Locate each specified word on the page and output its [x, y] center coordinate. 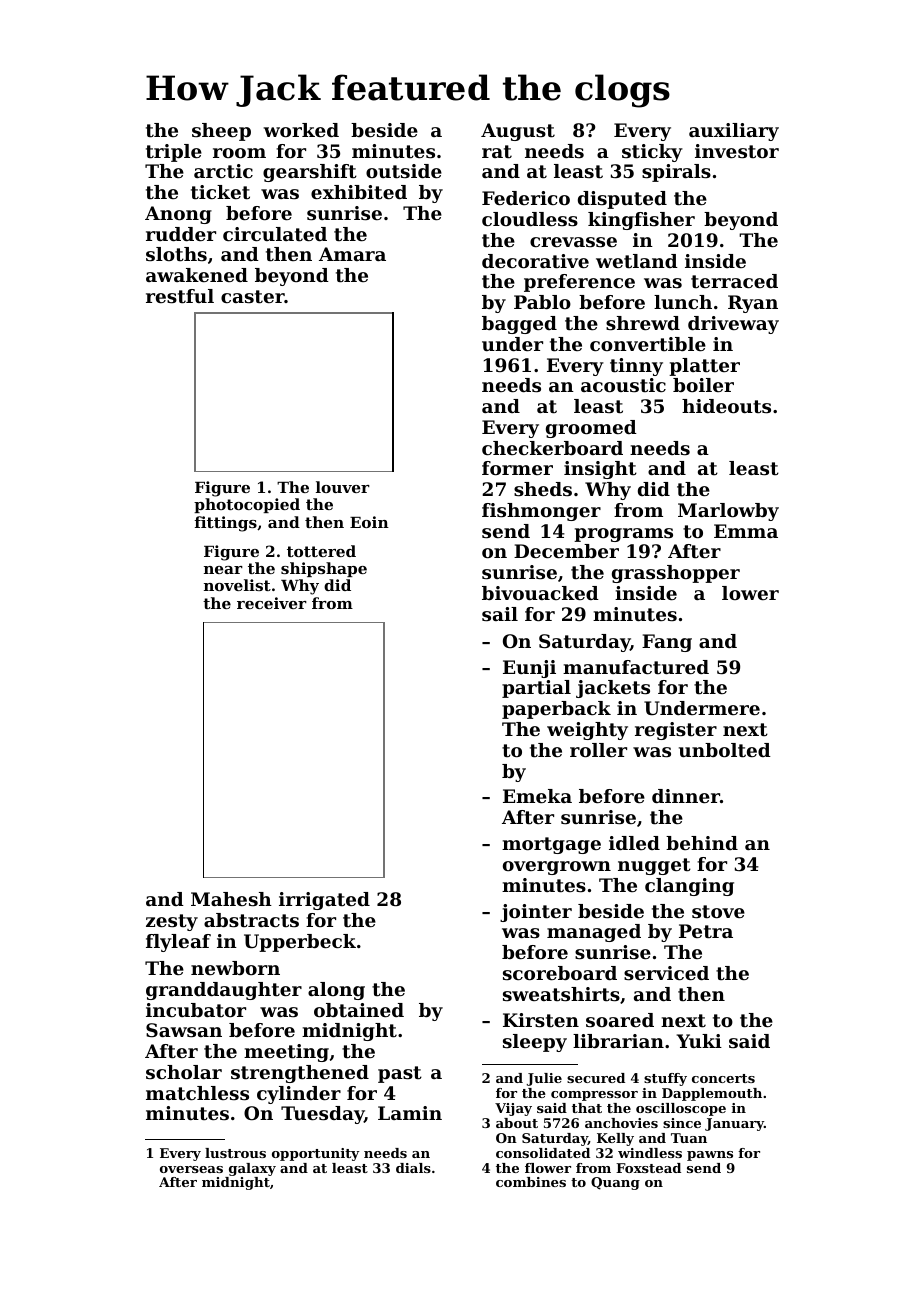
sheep [221, 132]
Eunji [529, 669]
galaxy [252, 1169]
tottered [321, 551]
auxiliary [734, 132]
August [518, 132]
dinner [686, 796]
